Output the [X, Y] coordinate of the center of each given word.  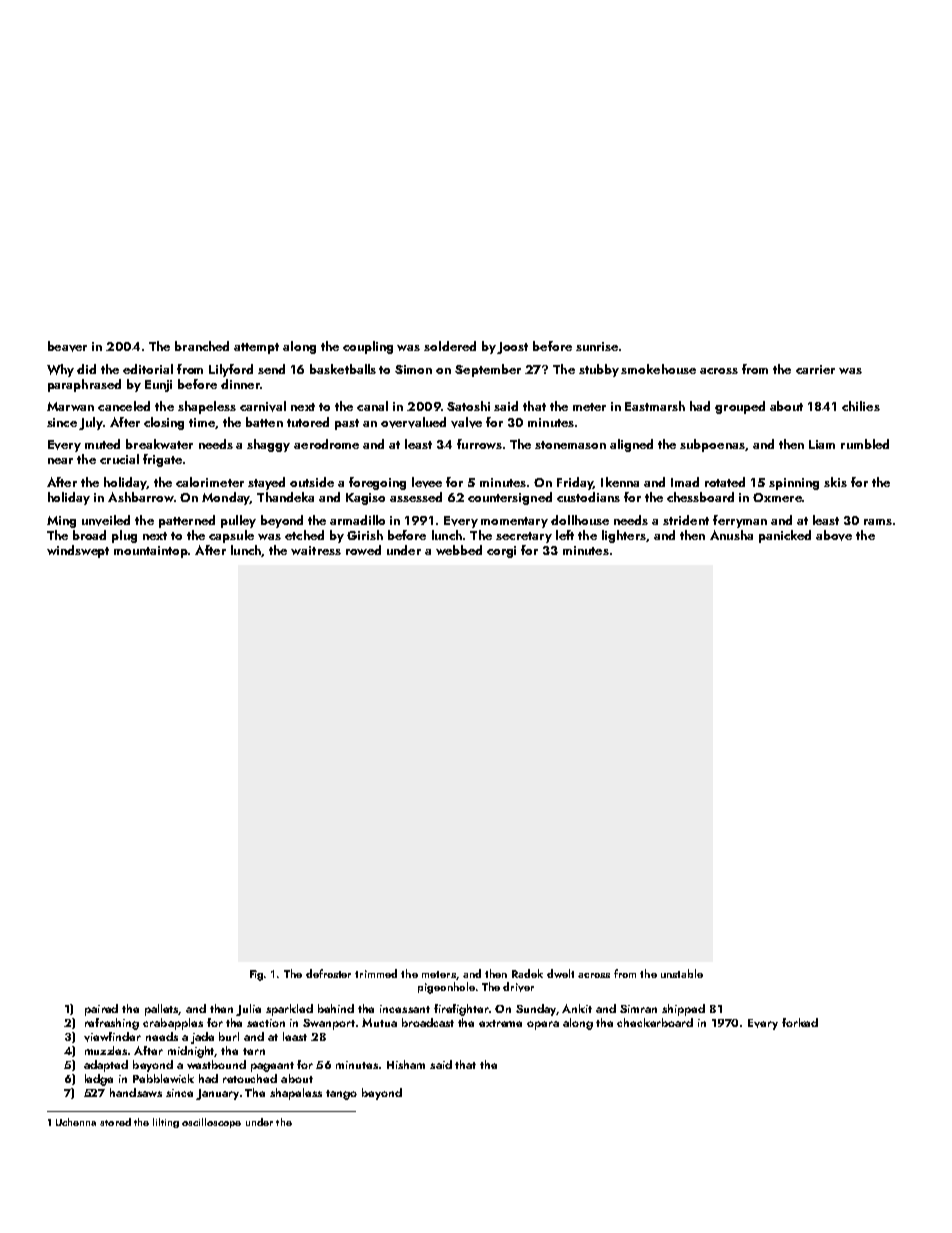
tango [341, 1095]
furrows [479, 444]
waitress [316, 550]
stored [115, 1122]
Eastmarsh [655, 406]
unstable [682, 973]
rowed [363, 550]
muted [102, 444]
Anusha [731, 535]
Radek [527, 973]
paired [101, 1010]
